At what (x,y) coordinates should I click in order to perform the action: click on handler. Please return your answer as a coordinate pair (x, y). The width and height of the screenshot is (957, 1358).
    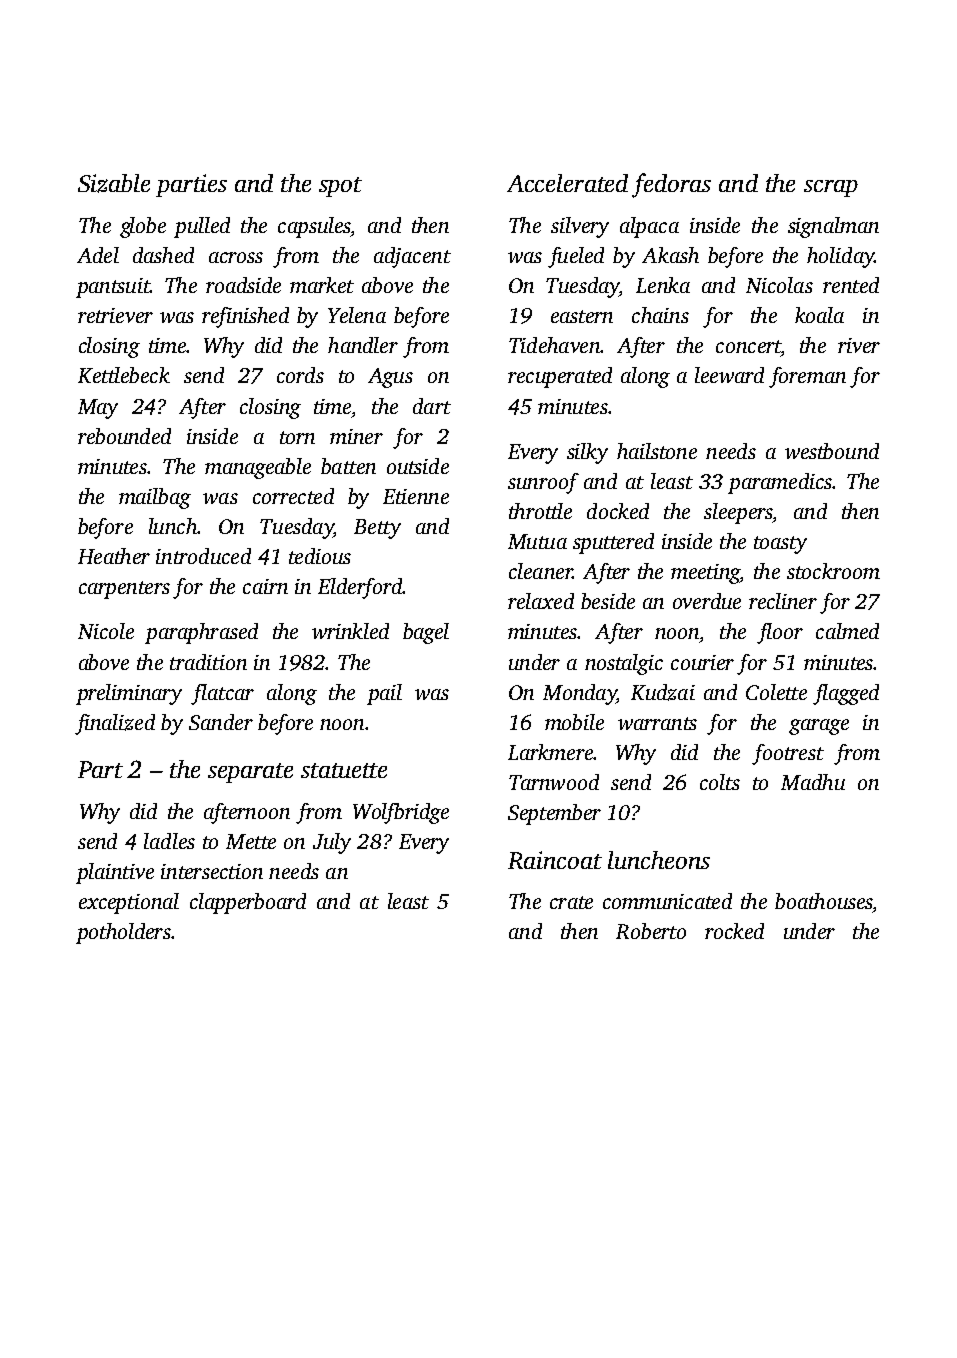
    Looking at the image, I should click on (363, 345).
